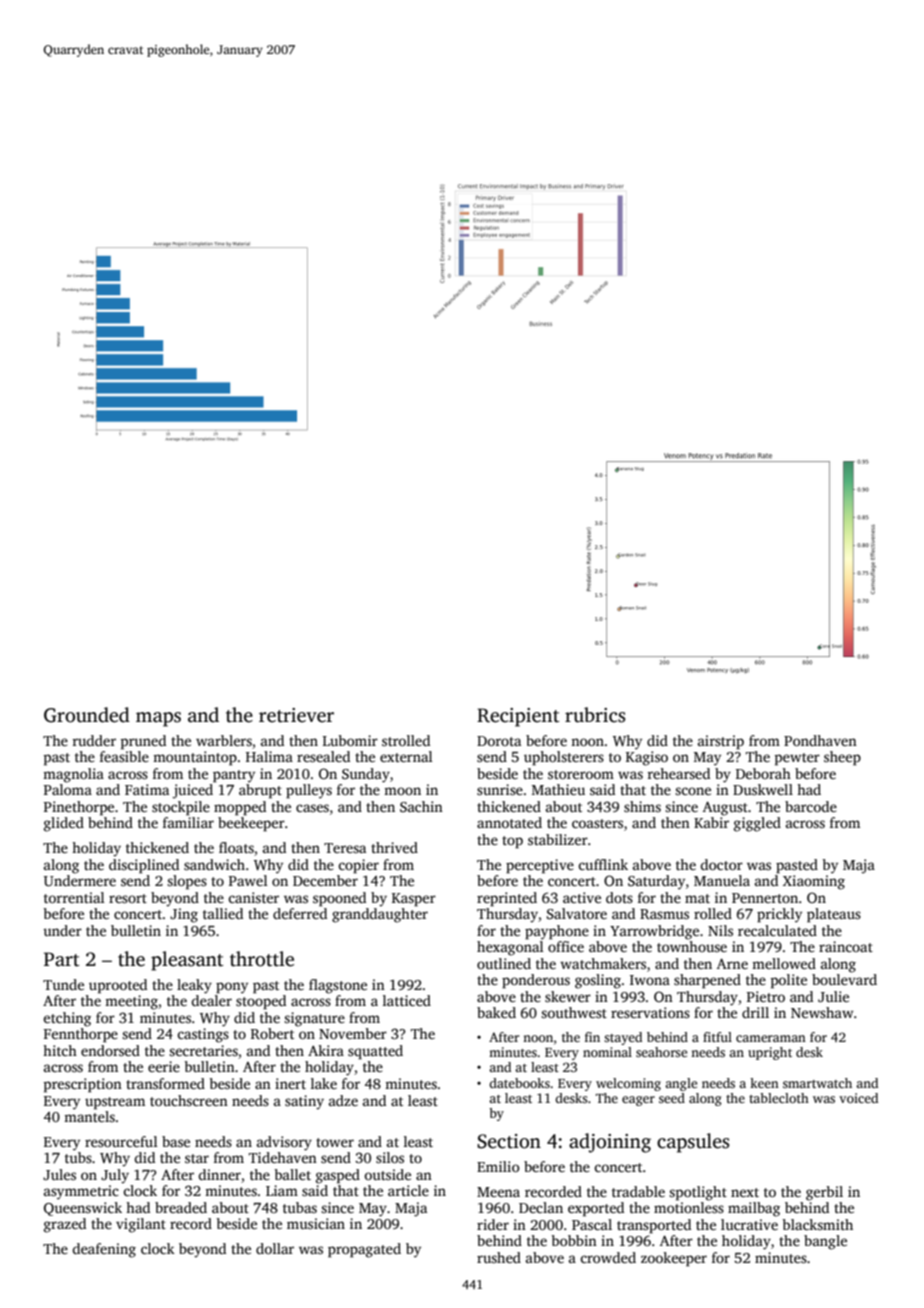 The image size is (924, 1308). I want to click on rudder, so click(94, 740).
